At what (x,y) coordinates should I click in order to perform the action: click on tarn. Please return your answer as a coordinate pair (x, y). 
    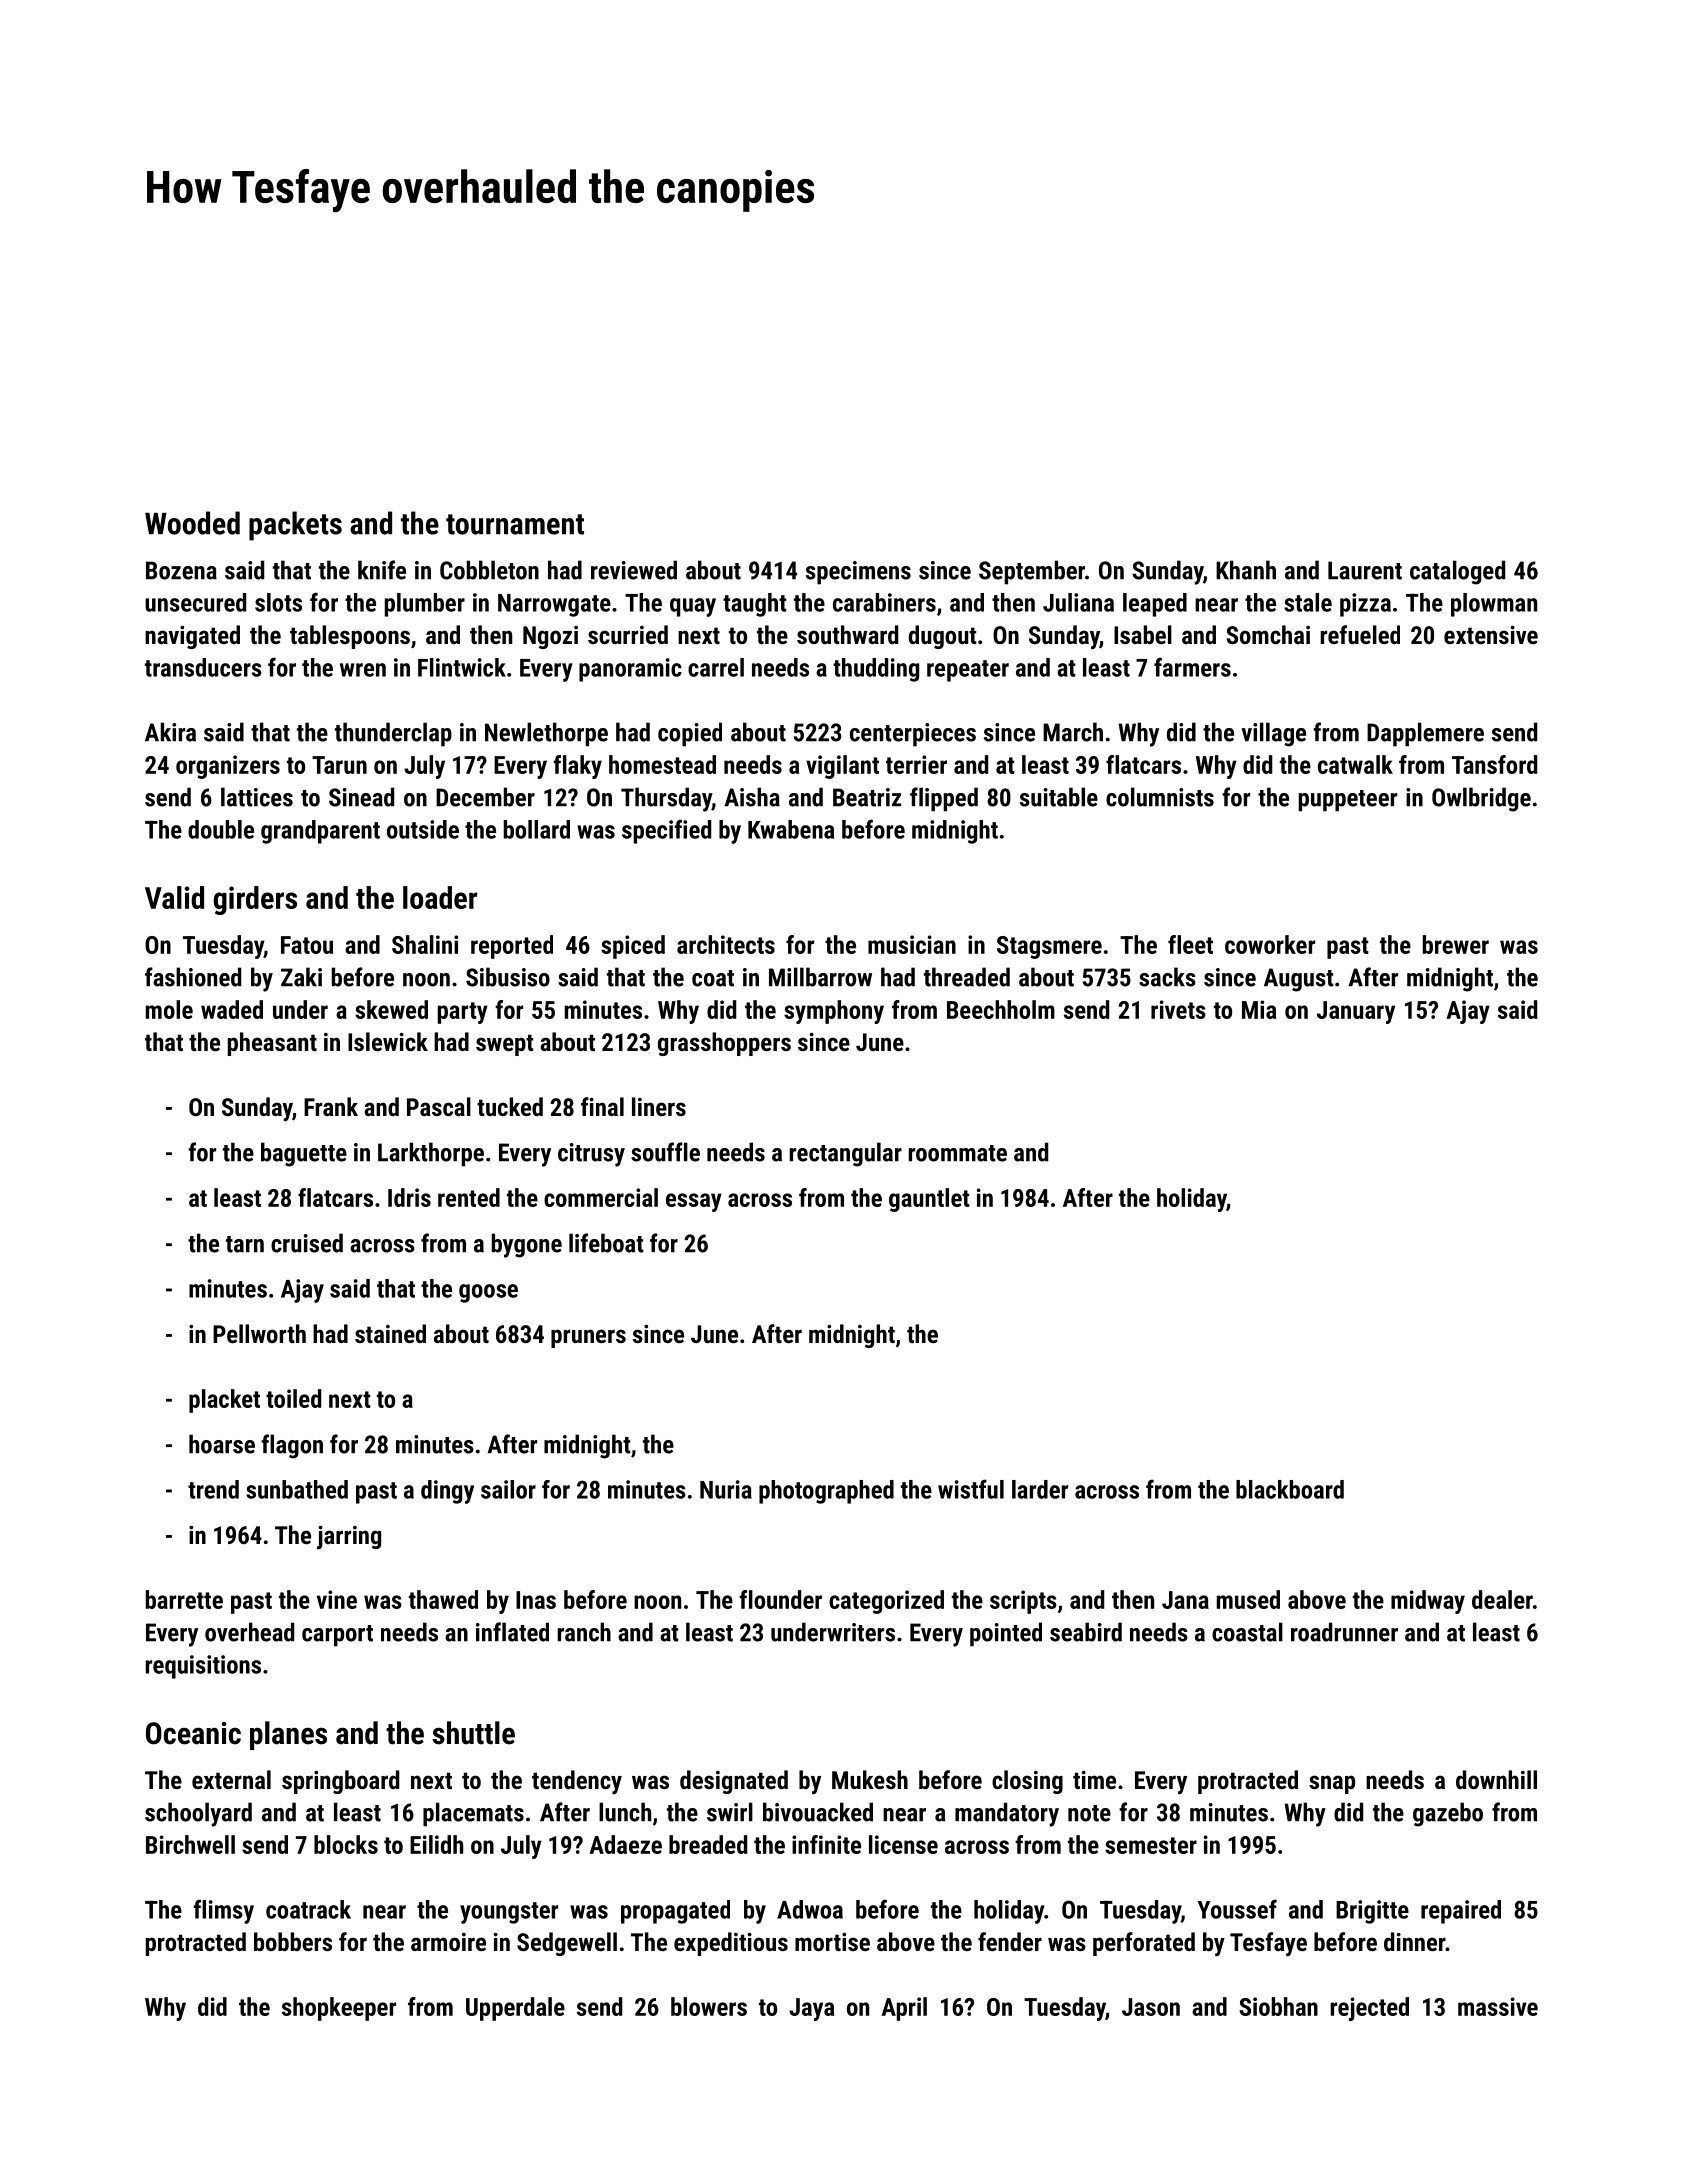
    Looking at the image, I should click on (245, 1244).
